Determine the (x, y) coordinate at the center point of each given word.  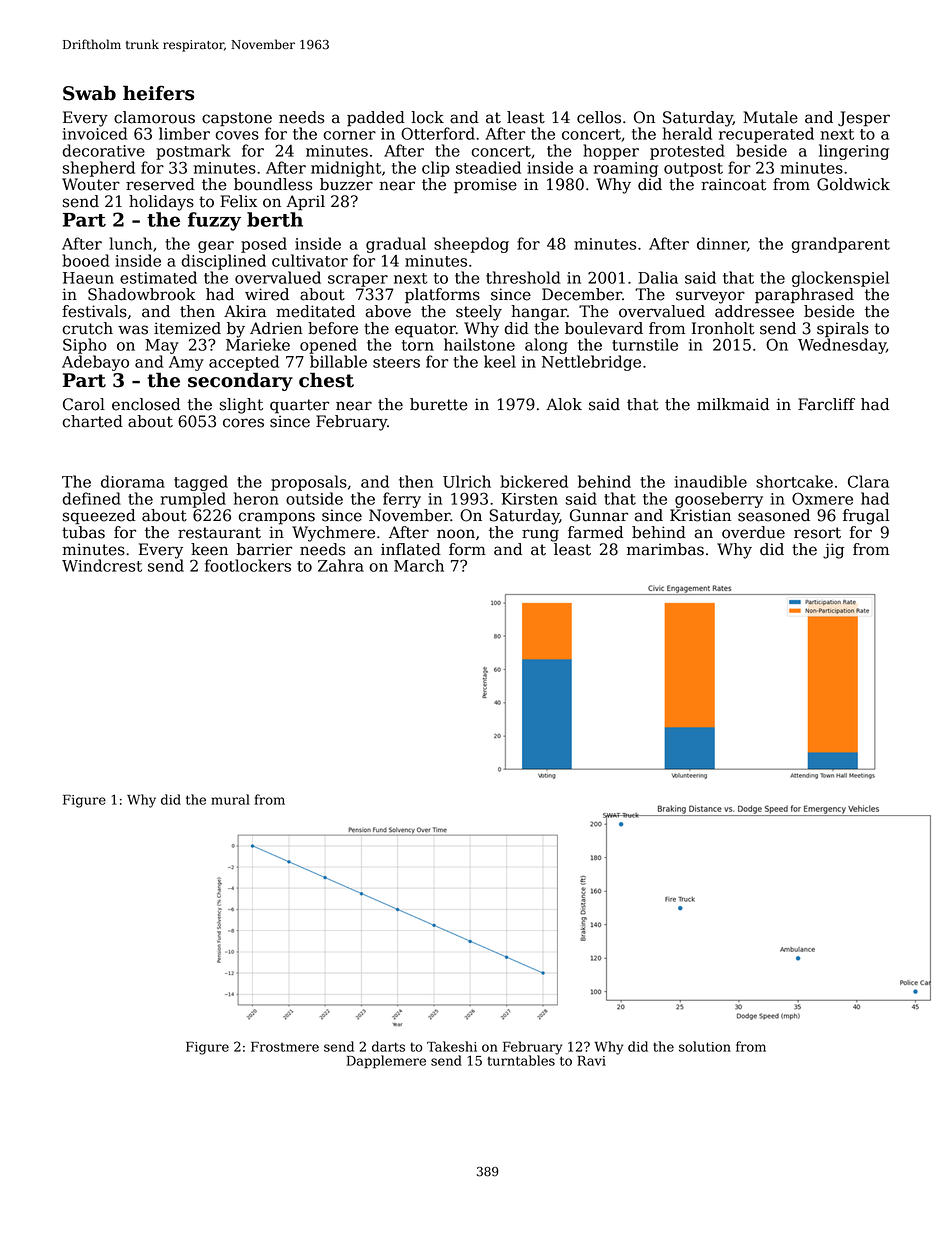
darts (388, 1046)
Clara (868, 481)
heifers (158, 93)
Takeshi (452, 1046)
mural (230, 799)
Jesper (864, 119)
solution (705, 1046)
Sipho (85, 346)
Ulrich (467, 481)
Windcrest (102, 565)
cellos (599, 117)
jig (833, 551)
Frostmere (285, 1047)
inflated (411, 549)
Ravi (591, 1061)
